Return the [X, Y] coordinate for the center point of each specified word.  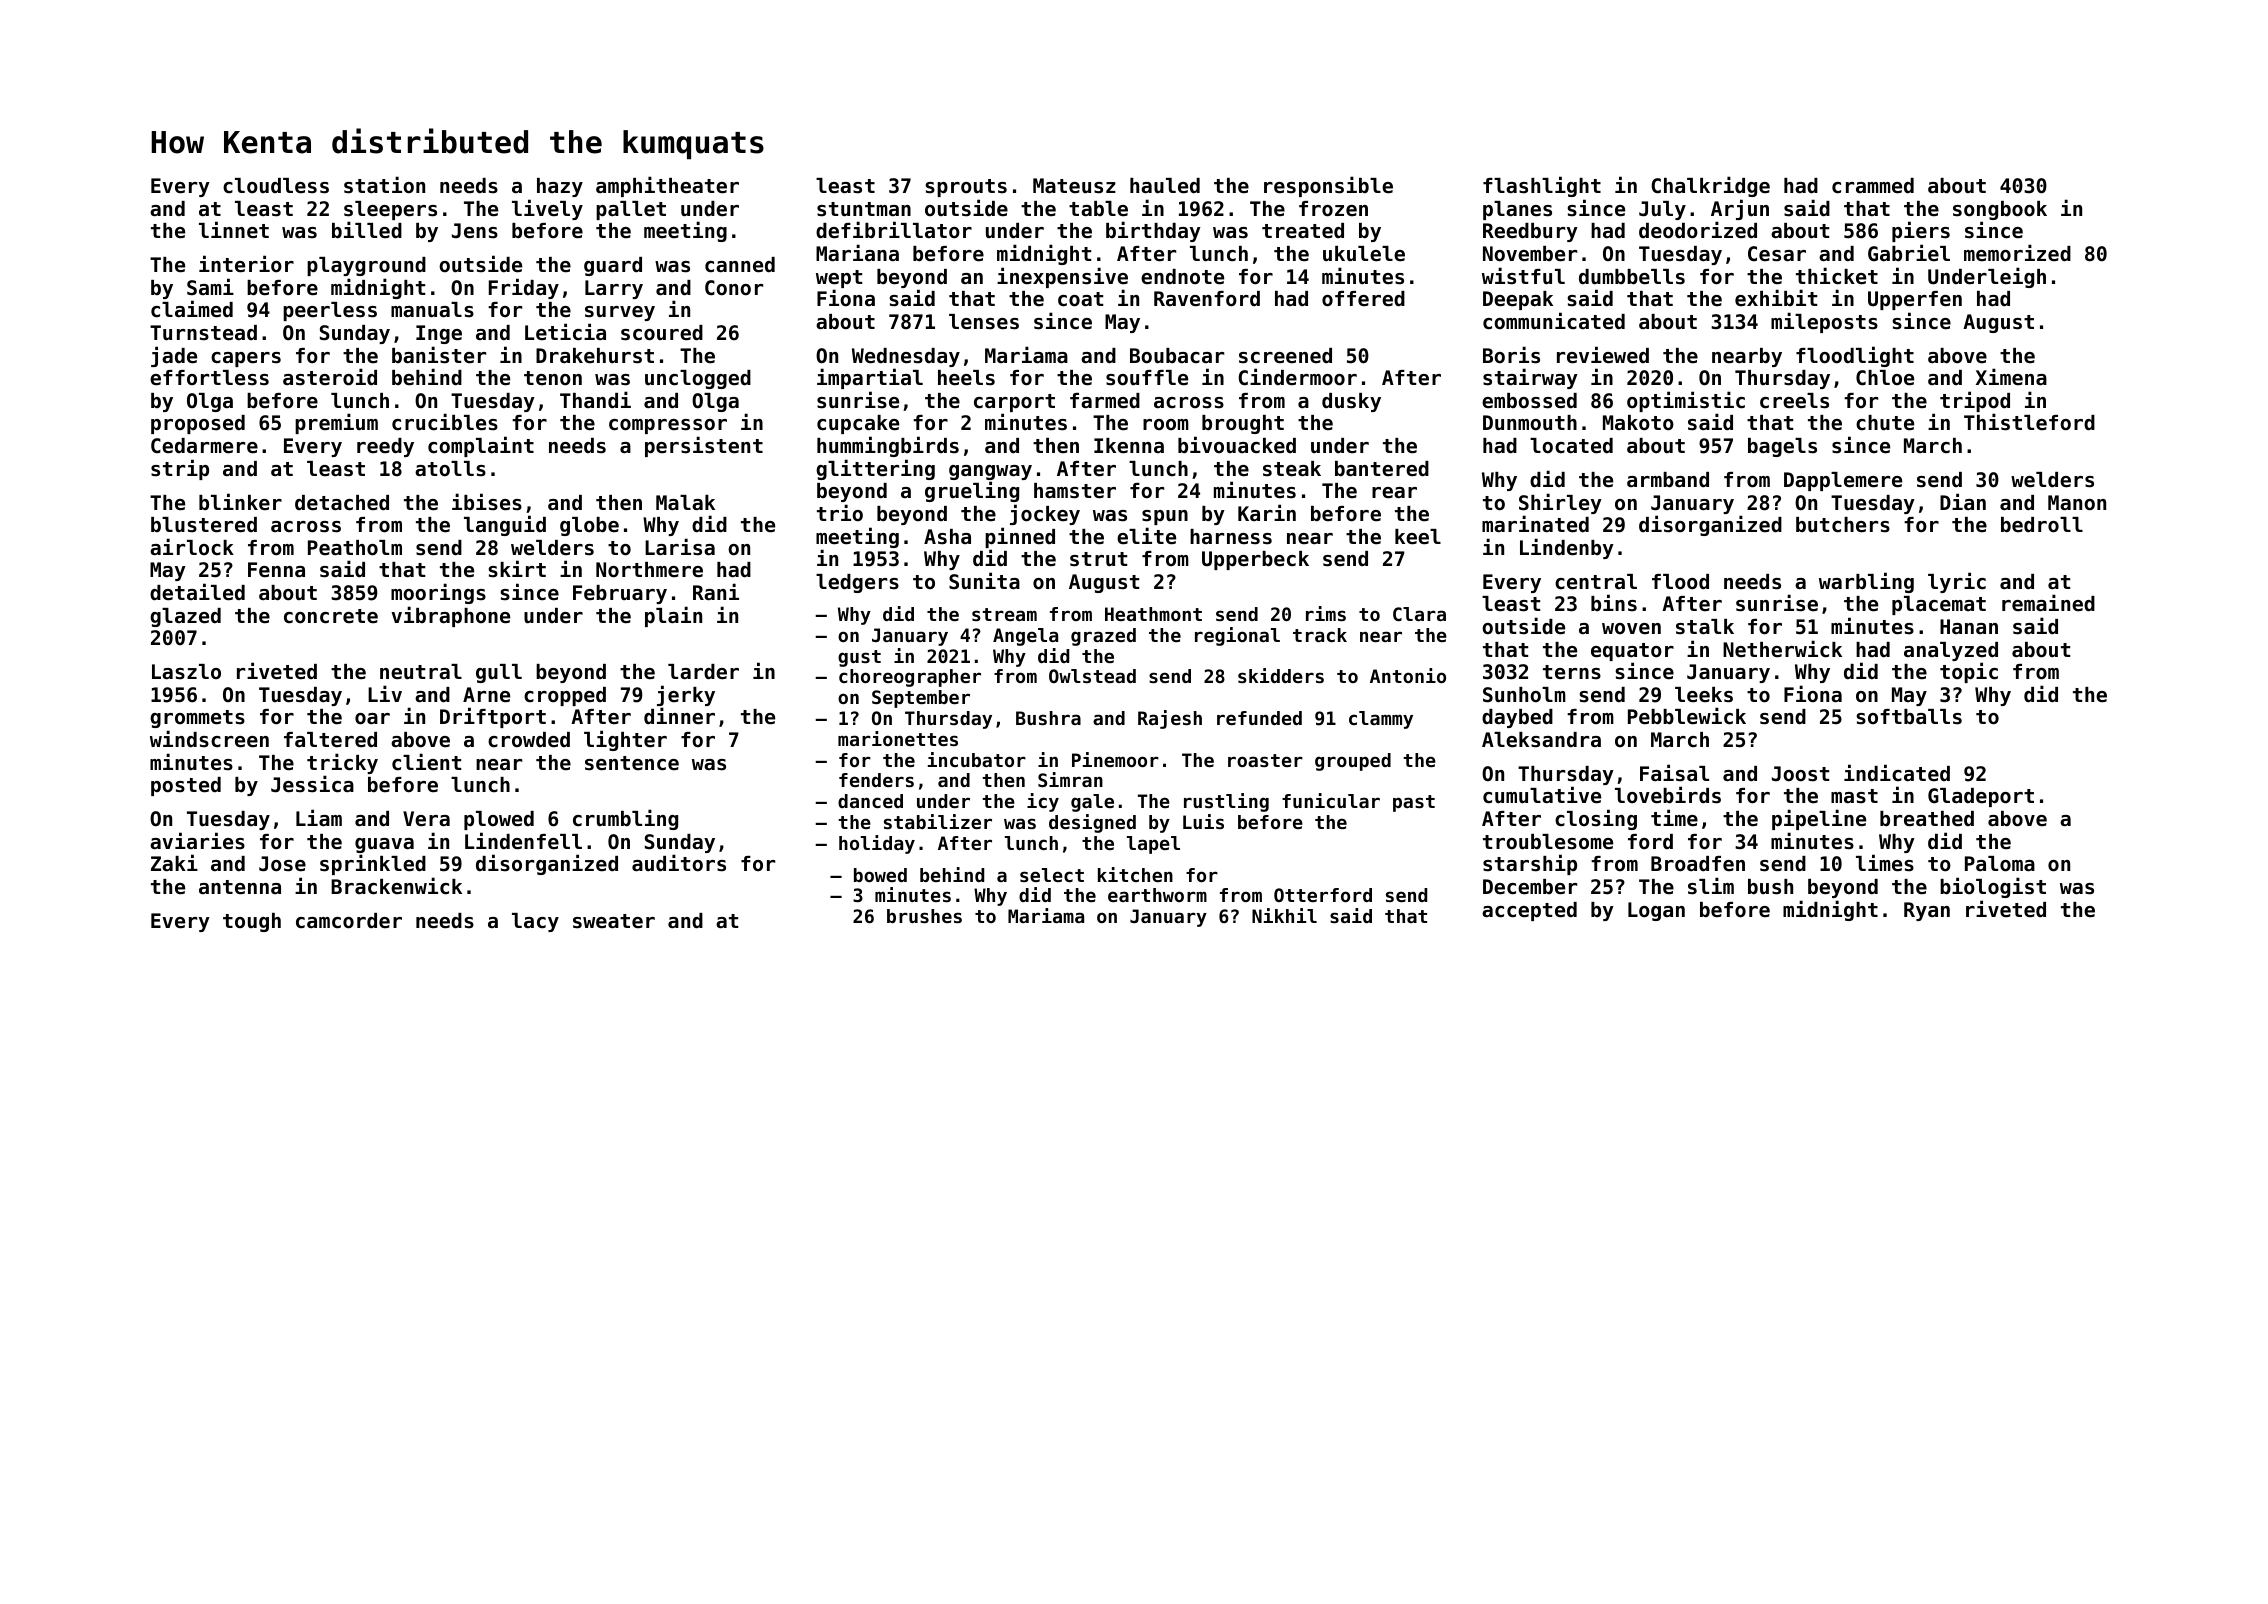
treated [1303, 231]
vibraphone [450, 616]
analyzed [1951, 651]
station [384, 185]
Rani [716, 591]
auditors [679, 863]
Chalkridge [1710, 186]
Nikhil [1284, 915]
